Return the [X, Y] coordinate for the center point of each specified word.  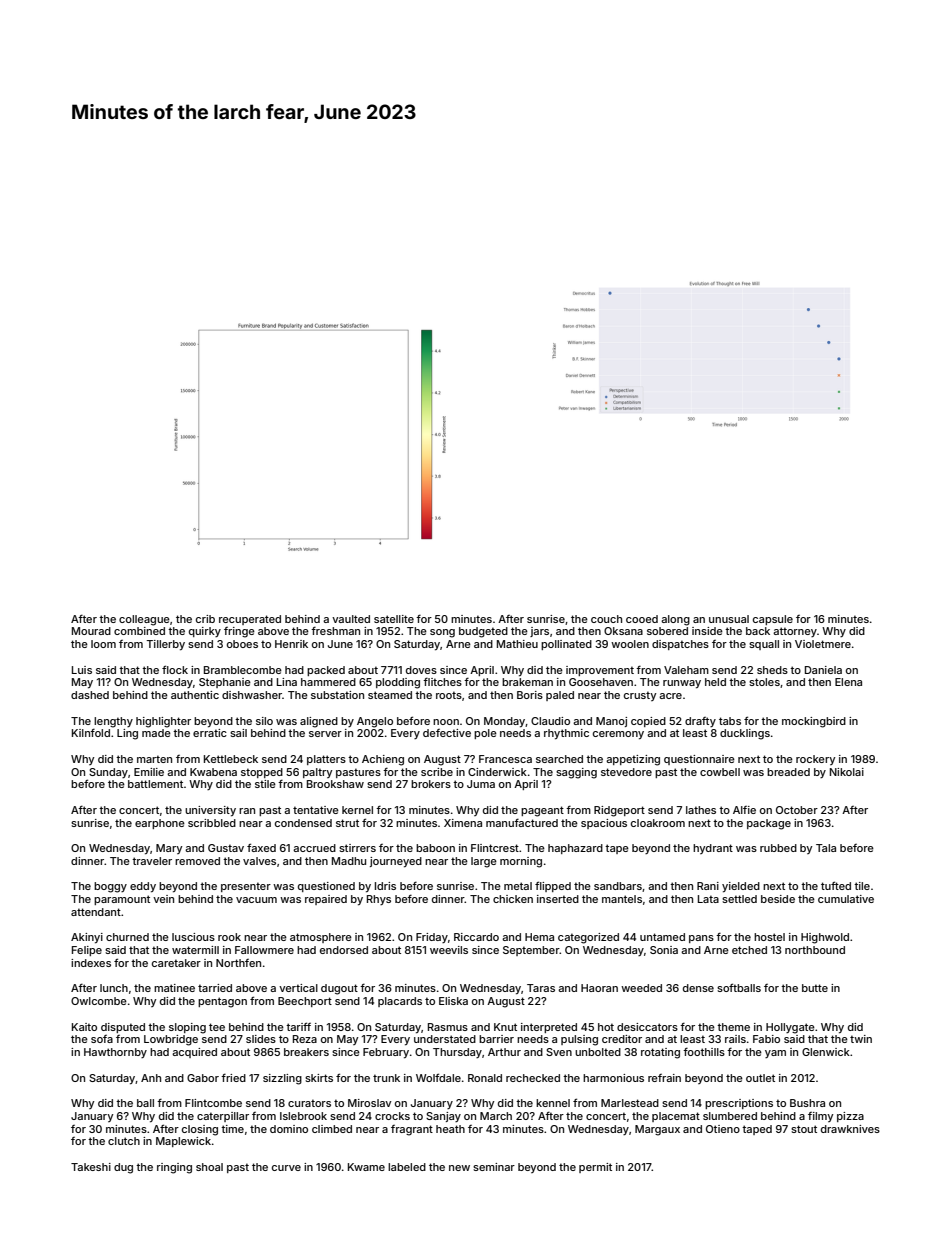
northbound [815, 950]
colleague [144, 620]
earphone [160, 824]
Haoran [599, 988]
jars [539, 632]
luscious [193, 937]
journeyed [396, 862]
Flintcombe [213, 1103]
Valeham [686, 670]
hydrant [713, 849]
